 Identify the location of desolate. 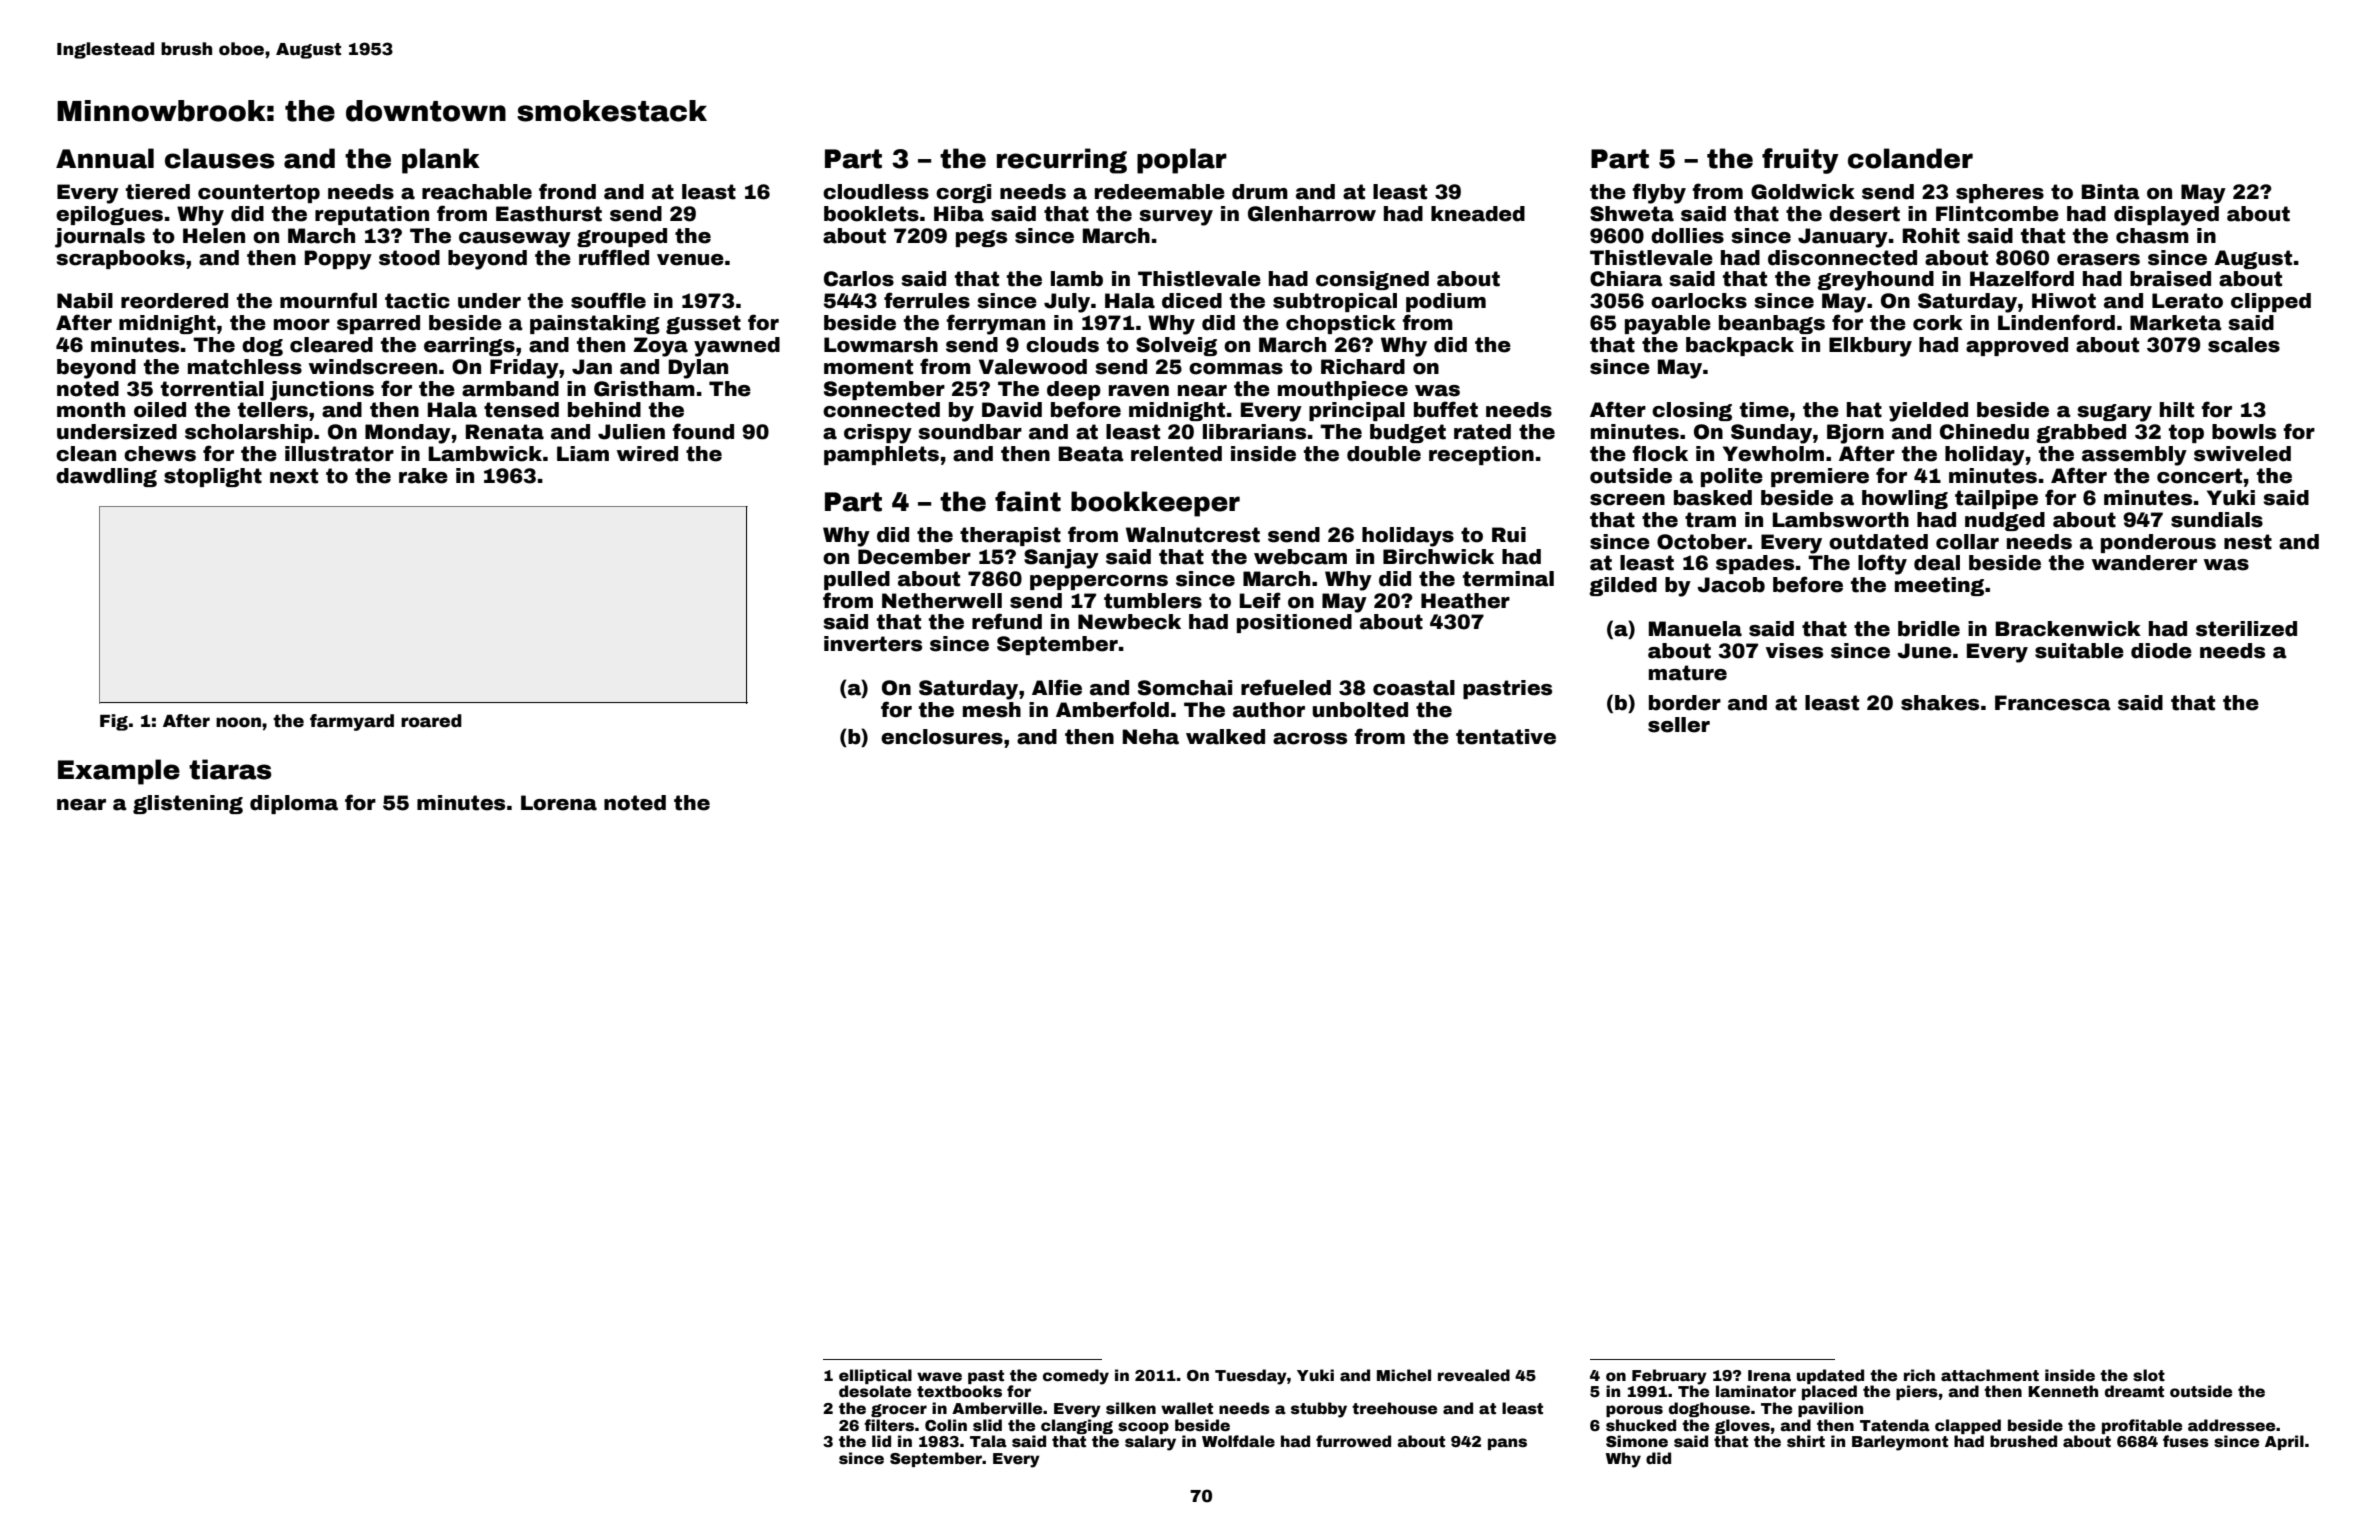
(875, 1391).
